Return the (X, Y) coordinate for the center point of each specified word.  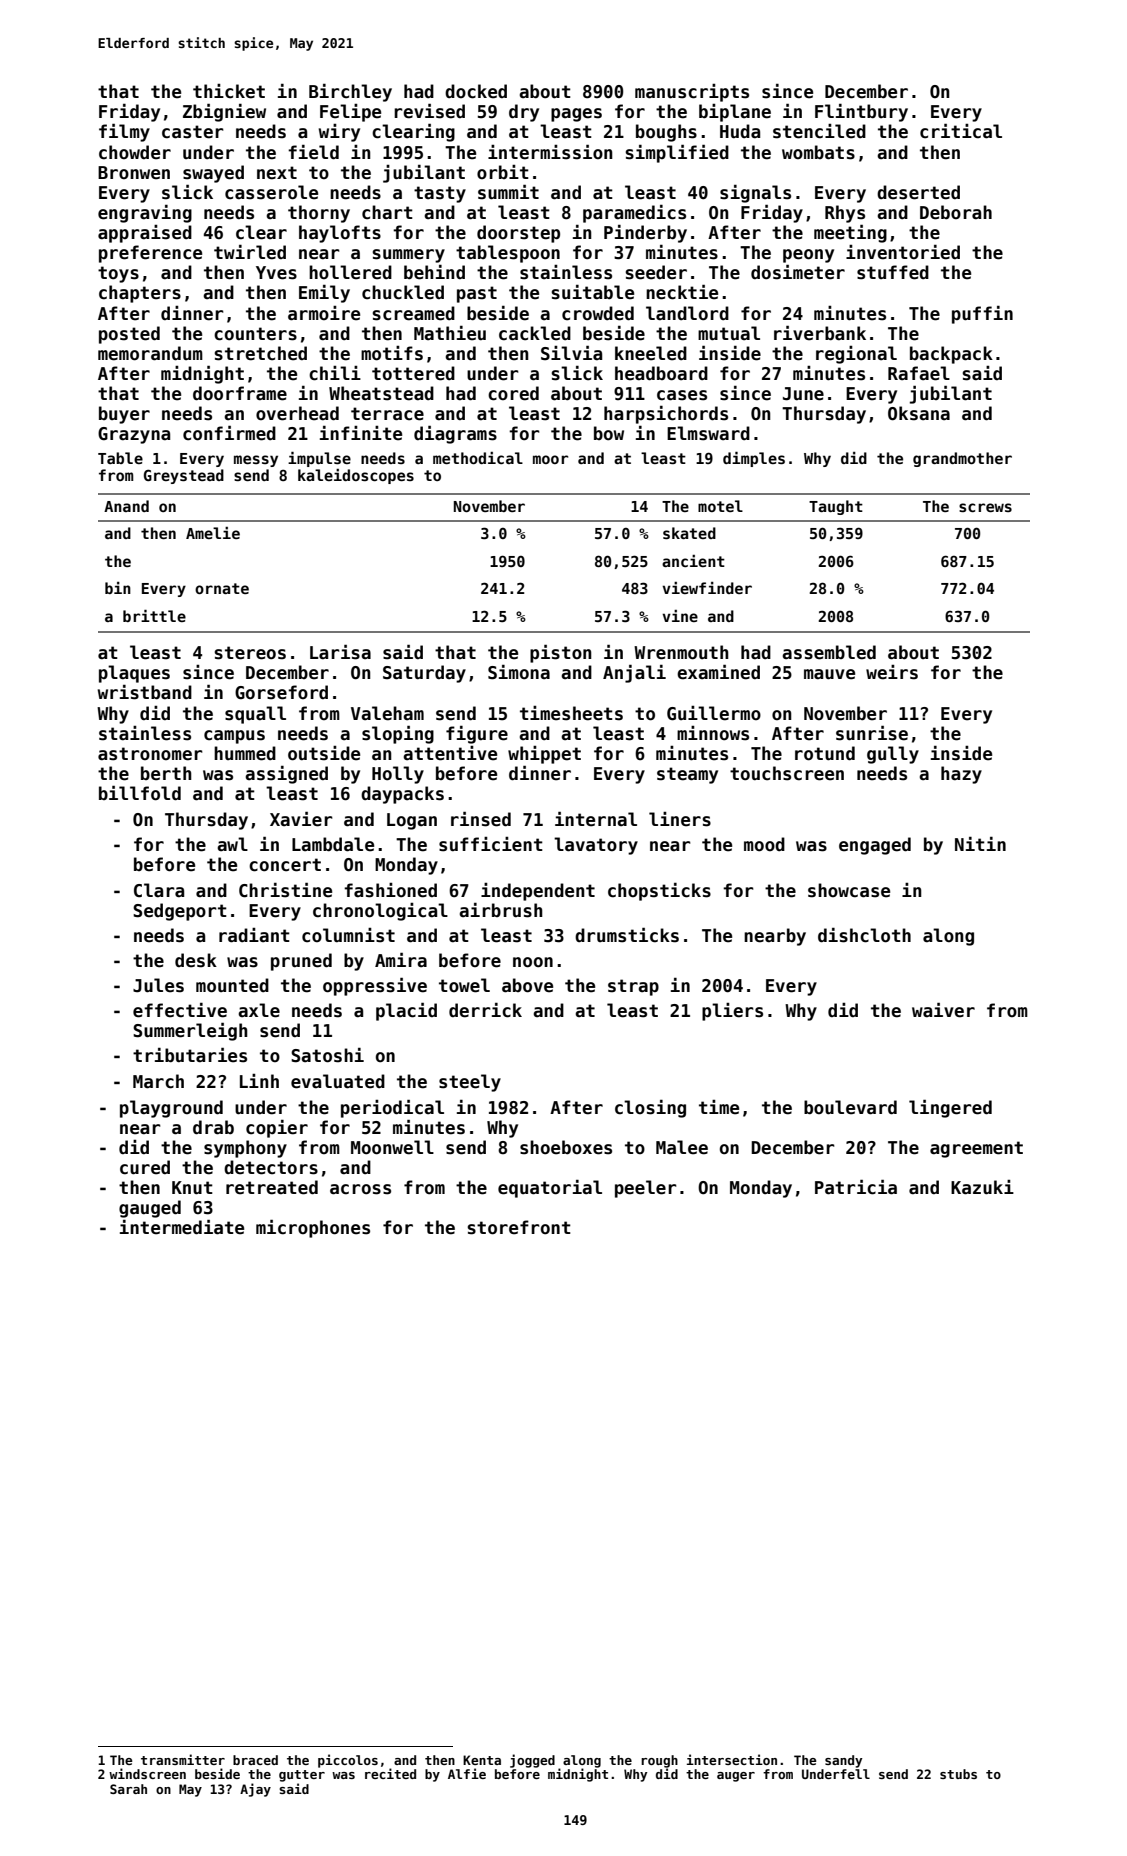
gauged (150, 1209)
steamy (687, 775)
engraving (145, 214)
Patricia (856, 1187)
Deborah (956, 212)
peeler (646, 1189)
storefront (519, 1227)
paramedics (634, 214)
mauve (829, 674)
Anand (126, 506)
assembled (829, 652)
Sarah (128, 1789)
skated (689, 533)
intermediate (182, 1227)
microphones (313, 1229)
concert (285, 865)
